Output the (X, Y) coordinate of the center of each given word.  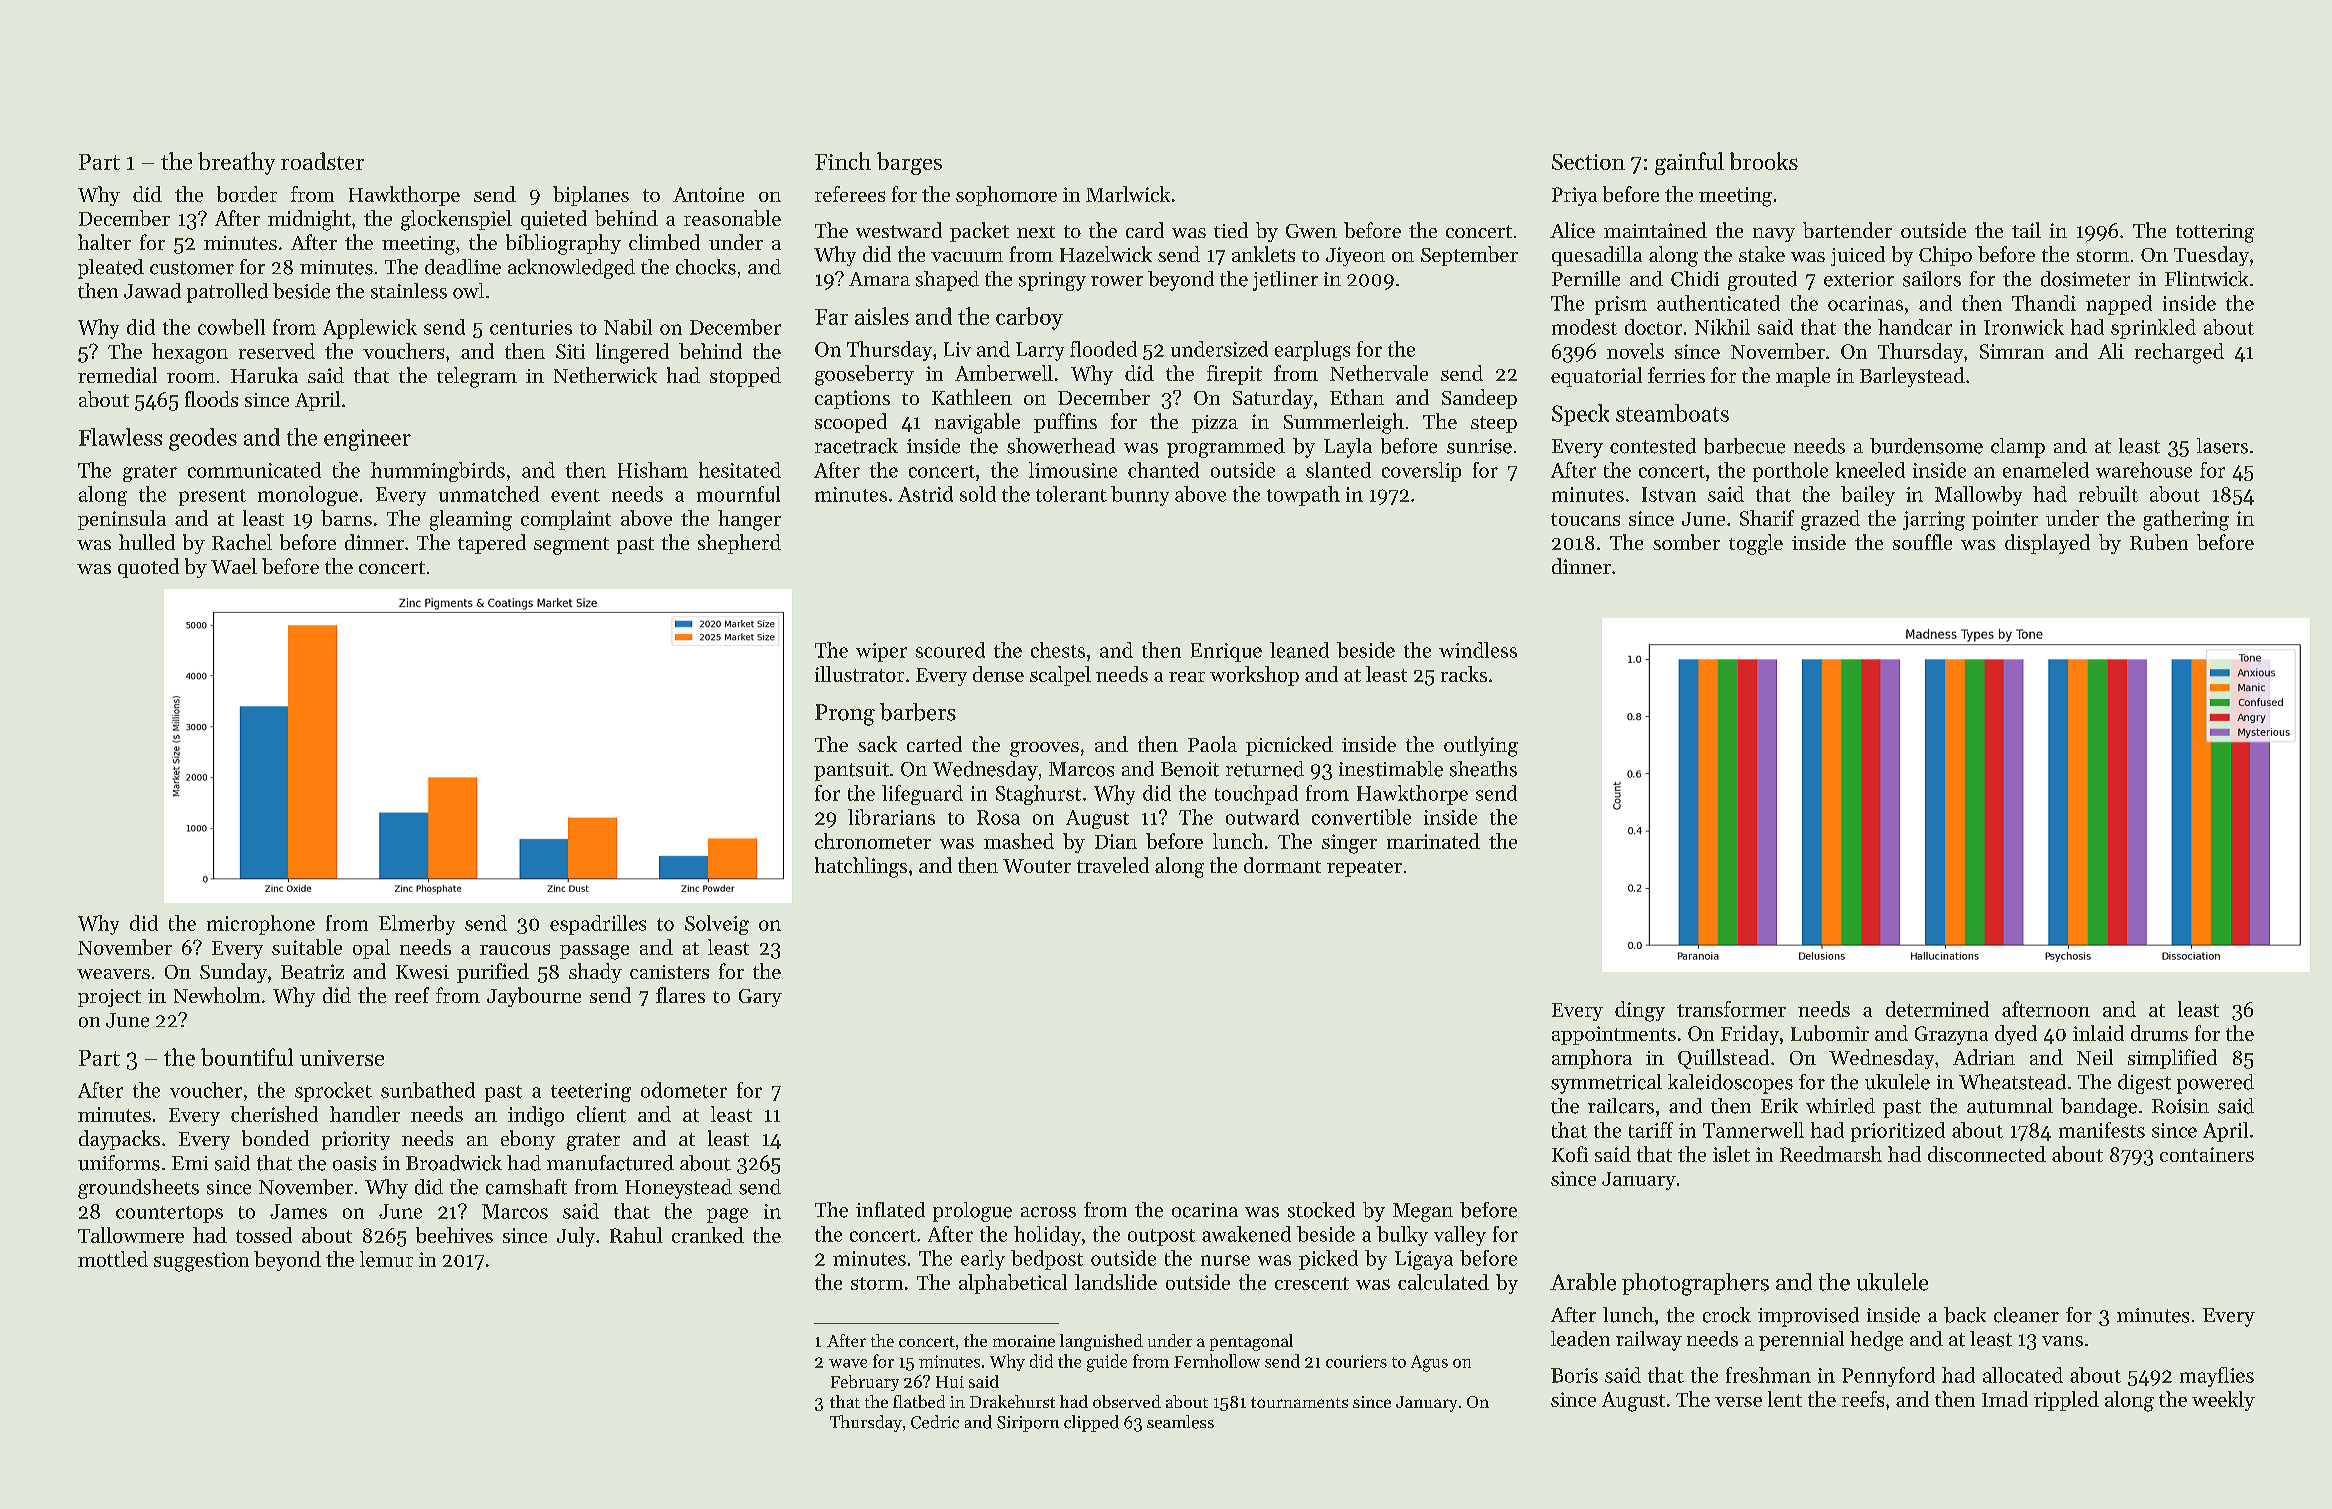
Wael (234, 566)
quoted (148, 568)
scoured (950, 650)
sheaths (1483, 769)
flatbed (919, 1401)
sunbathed (428, 1090)
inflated (890, 1210)
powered (2215, 1084)
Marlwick (1128, 194)
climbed (664, 242)
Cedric (935, 1422)
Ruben (2159, 542)
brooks (1764, 161)
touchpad (1256, 795)
